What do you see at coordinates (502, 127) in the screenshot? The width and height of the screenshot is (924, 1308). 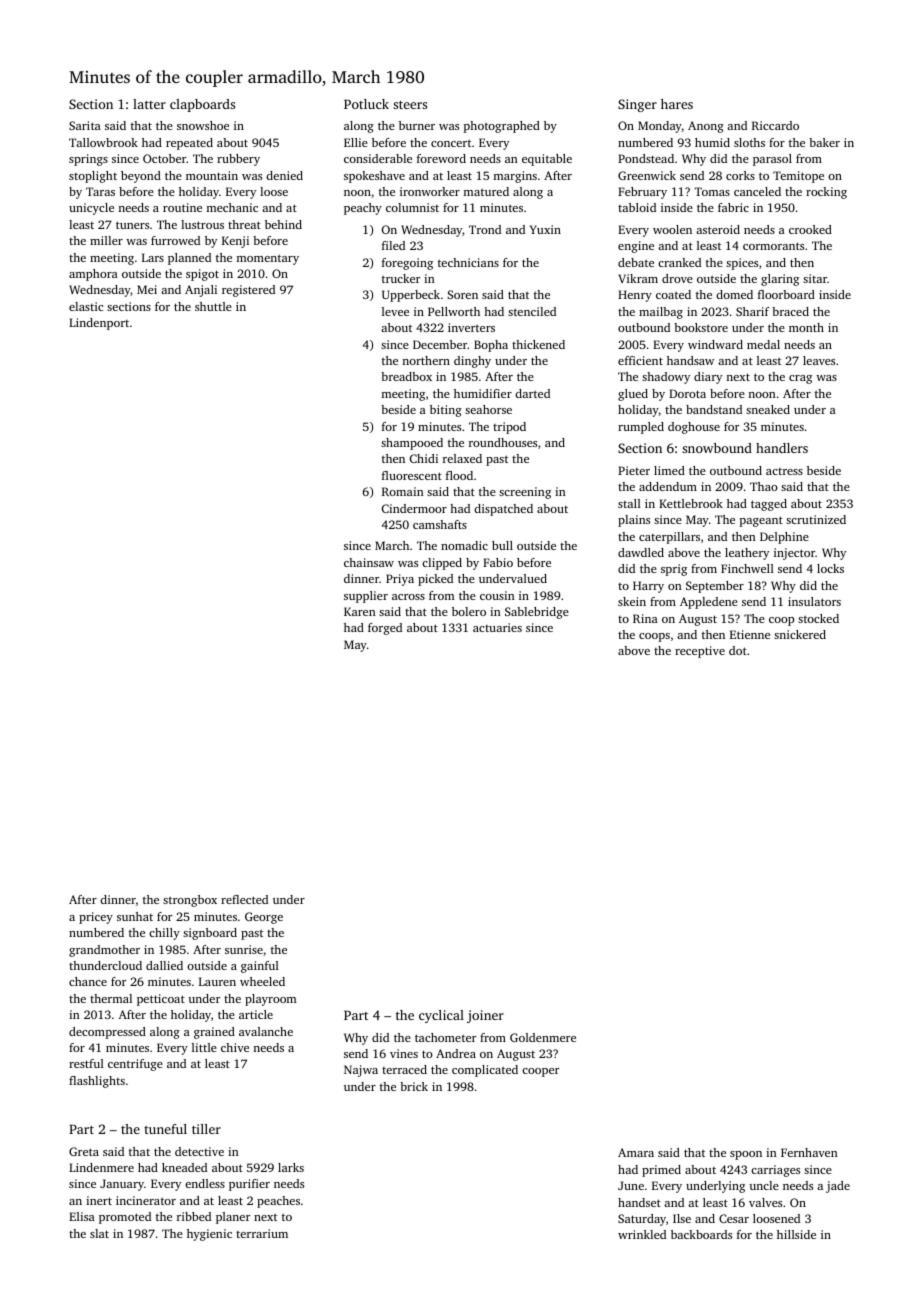 I see `photographed` at bounding box center [502, 127].
